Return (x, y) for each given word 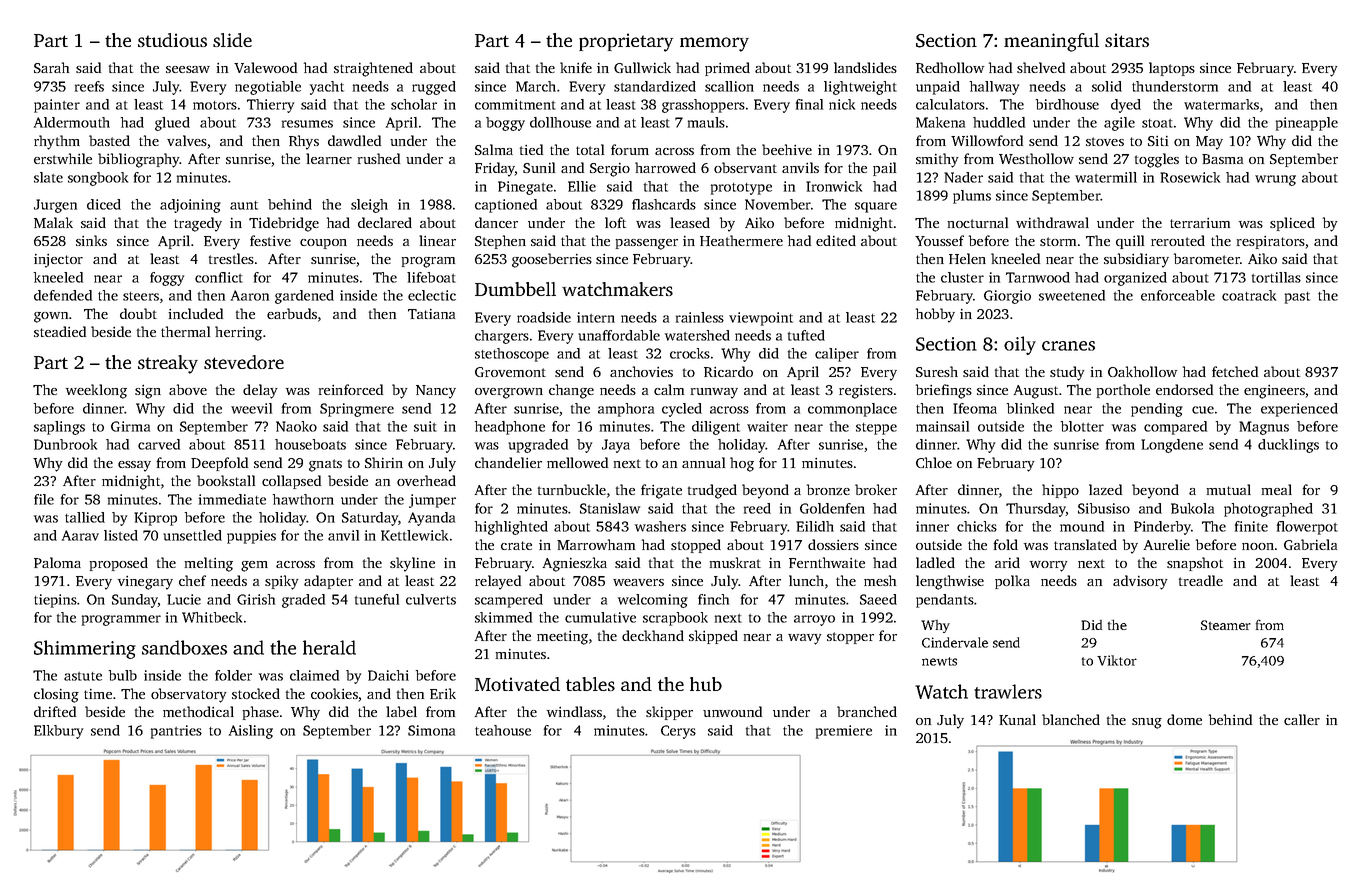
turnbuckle (572, 489)
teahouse (503, 730)
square (876, 207)
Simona (431, 730)
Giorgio (1007, 297)
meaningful (1051, 42)
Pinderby (1162, 528)
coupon (323, 244)
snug (1147, 723)
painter (57, 106)
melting (209, 564)
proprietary (626, 42)
